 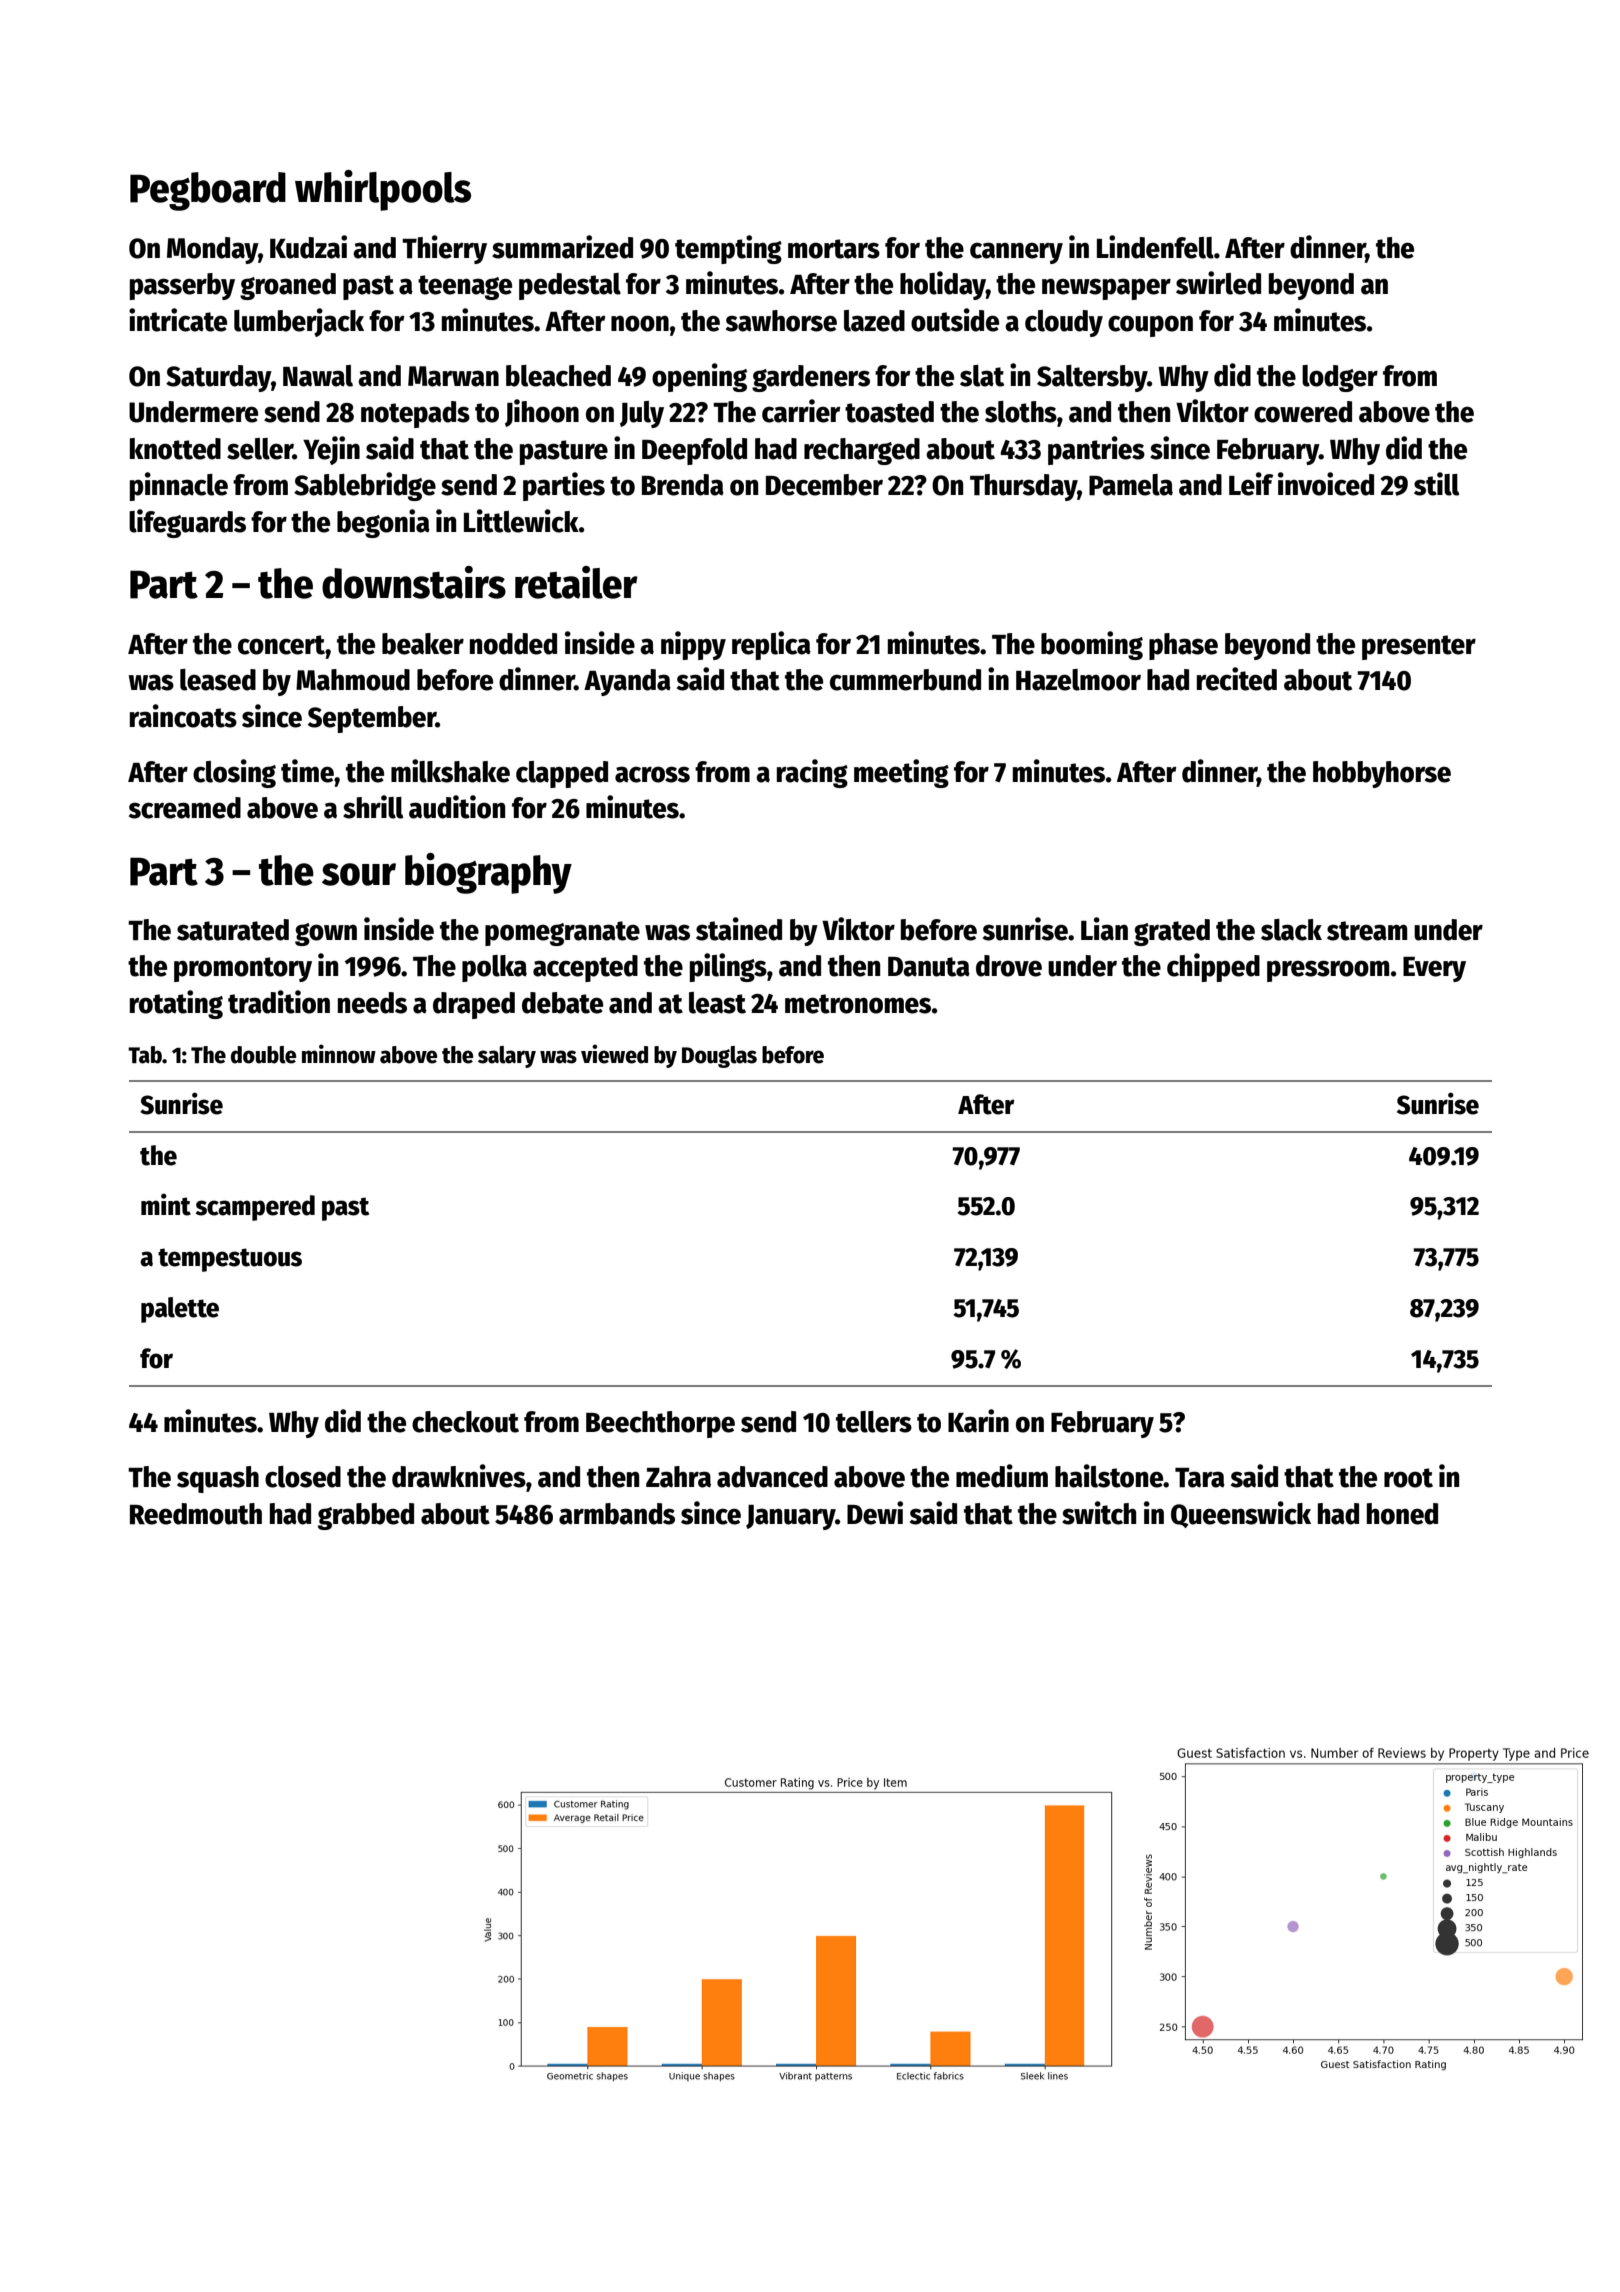 I want to click on racing, so click(x=812, y=773).
